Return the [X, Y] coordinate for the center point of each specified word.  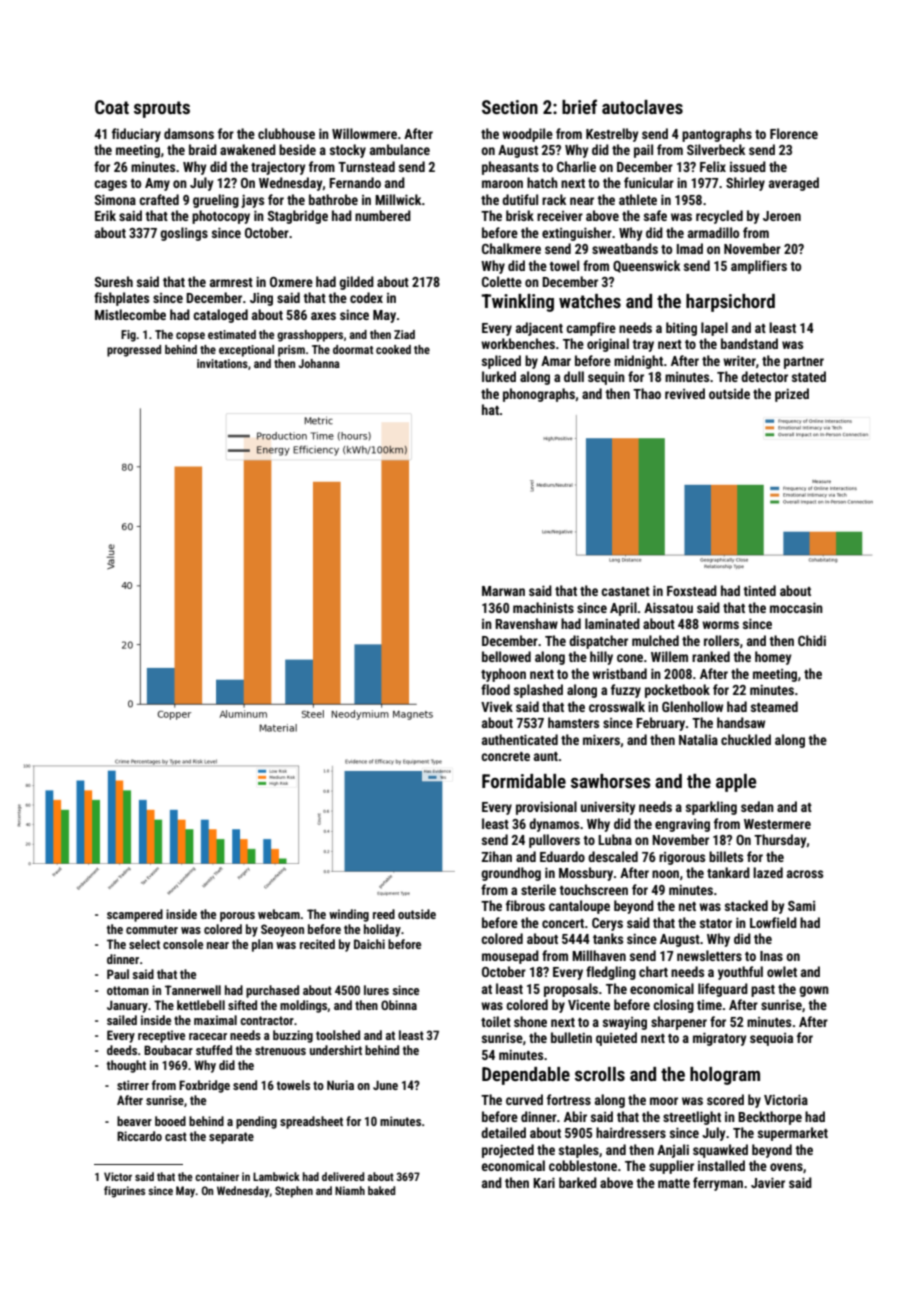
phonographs [539, 395]
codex [366, 297]
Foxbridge [204, 1086]
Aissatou [668, 607]
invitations [222, 363]
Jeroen [782, 216]
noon [665, 874]
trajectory [278, 168]
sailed [122, 1020]
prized [792, 395]
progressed [134, 351]
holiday [382, 930]
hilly [601, 658]
